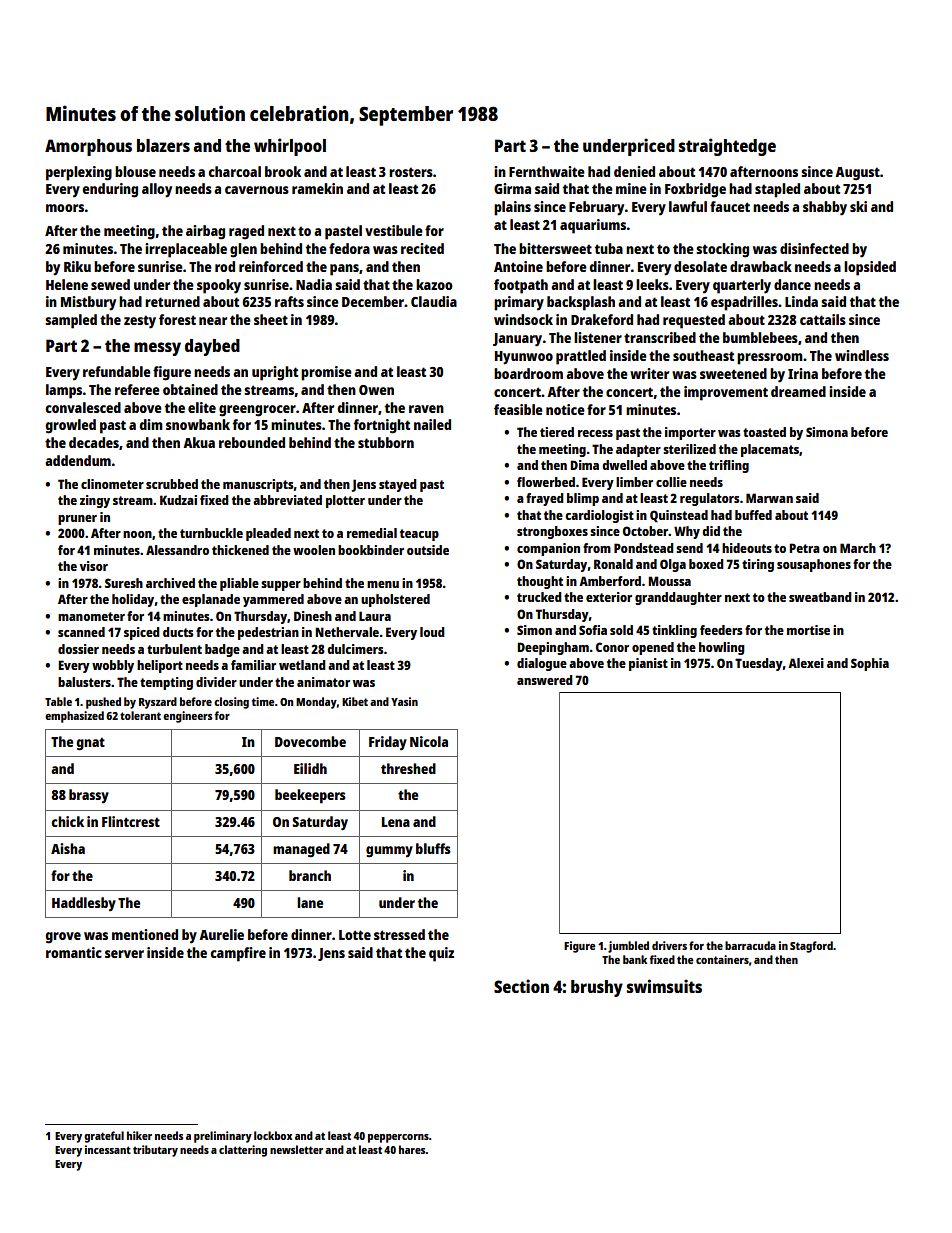  Describe the element at coordinates (117, 371) in the screenshot. I see `refundable` at that location.
